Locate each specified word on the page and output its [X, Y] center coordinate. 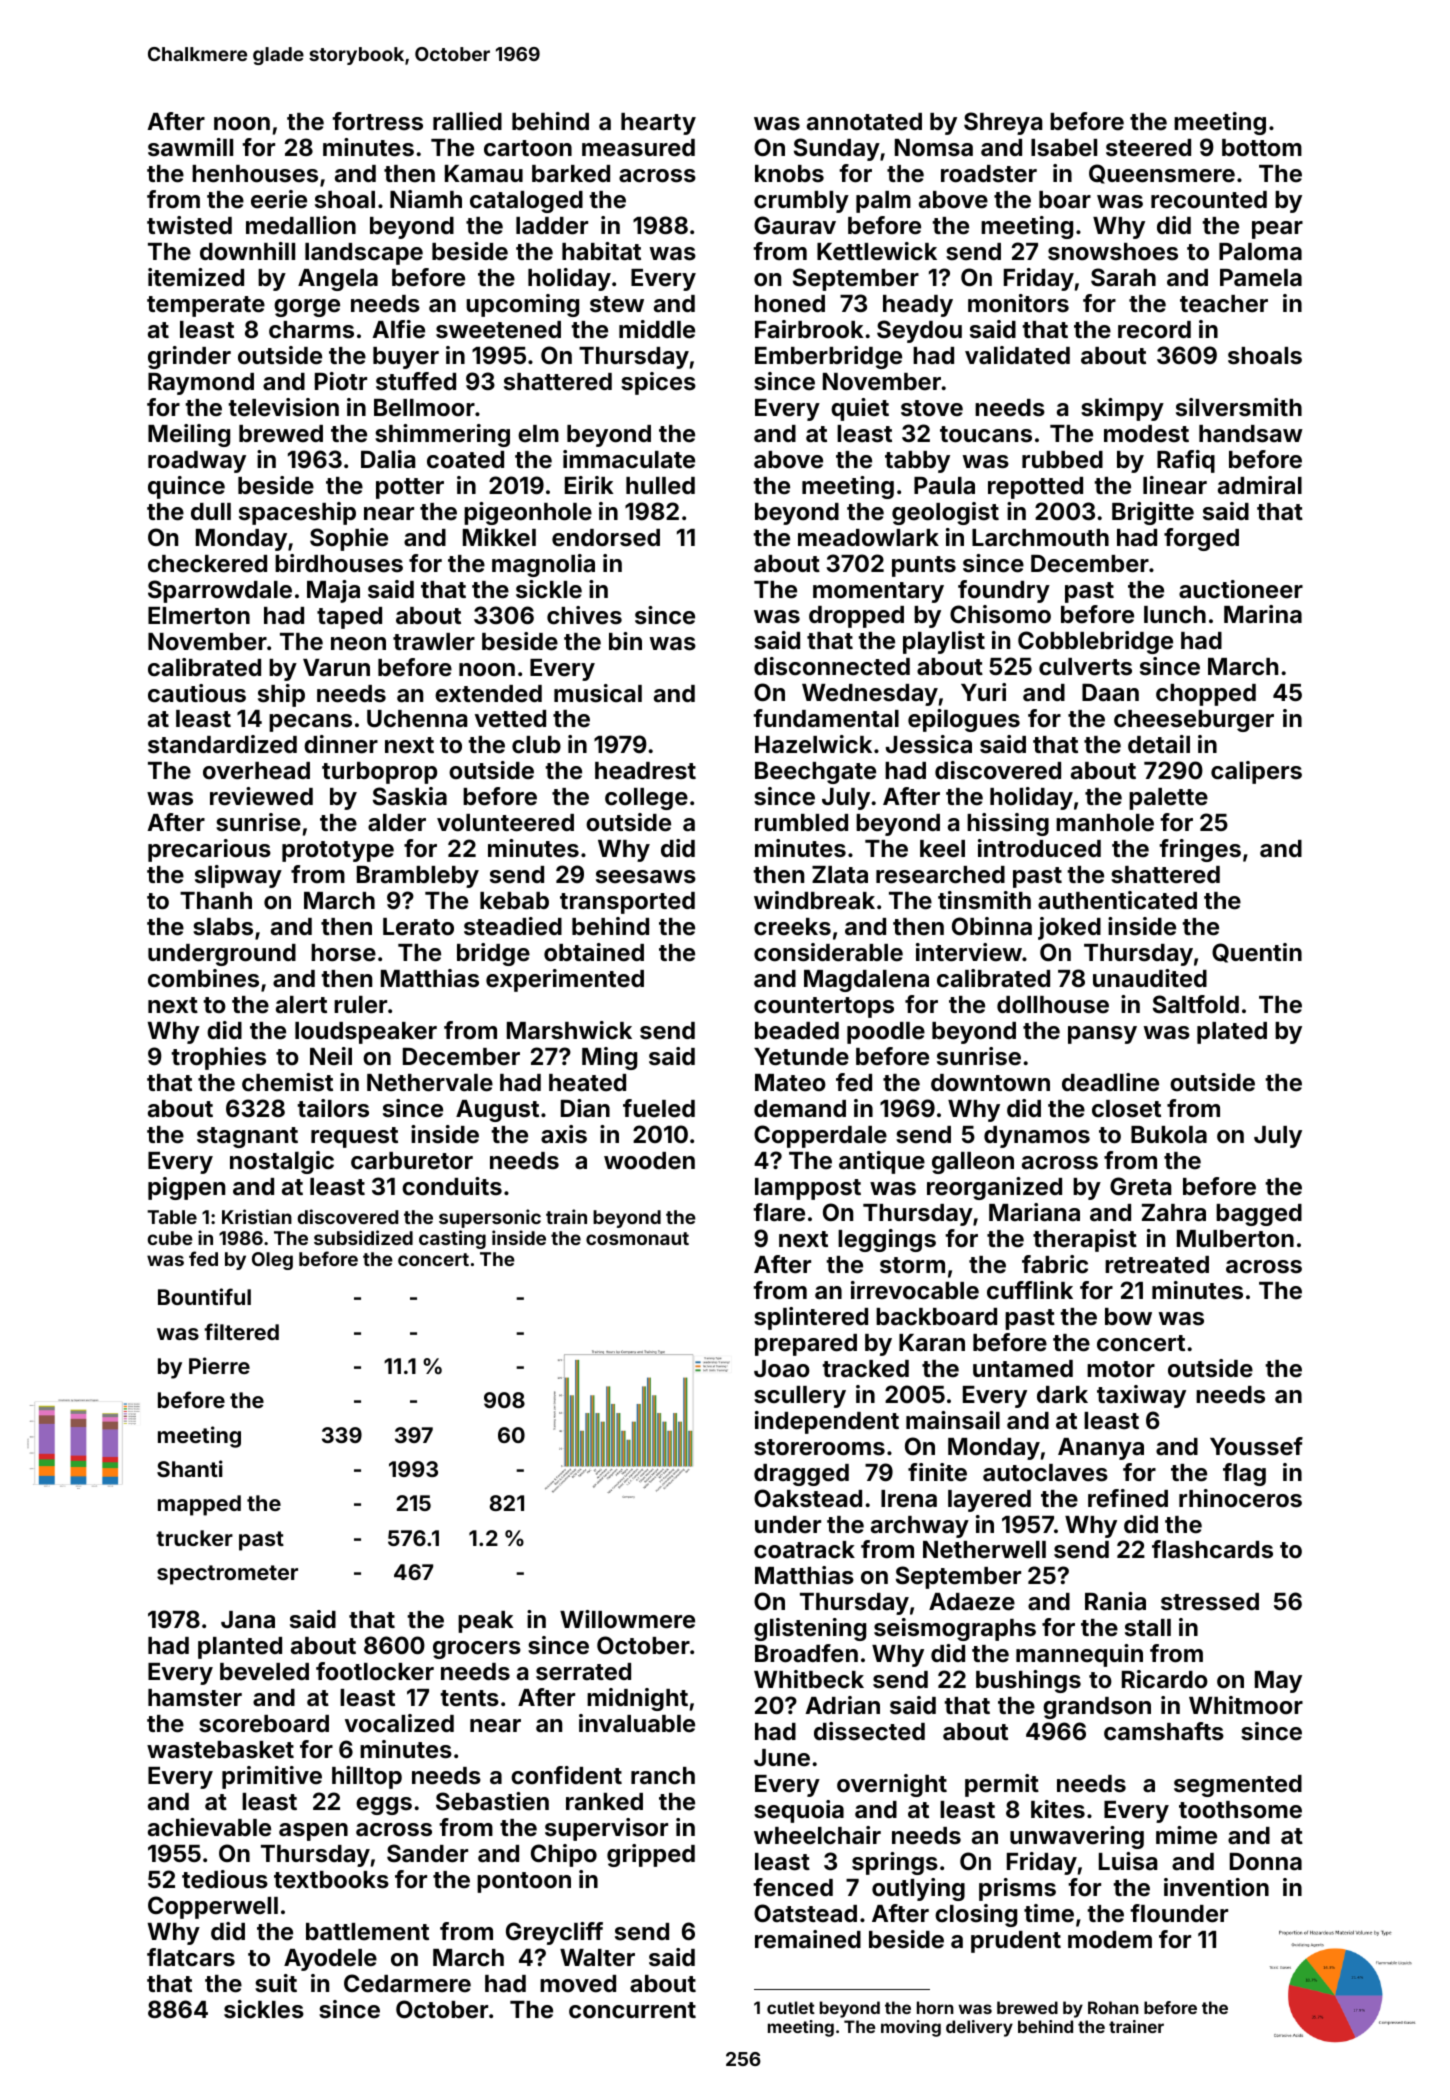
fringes [1200, 850]
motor [1121, 1369]
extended [488, 694]
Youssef [1256, 1446]
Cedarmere [407, 1983]
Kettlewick [877, 251]
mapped [199, 1505]
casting [452, 1239]
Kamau [484, 174]
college [646, 799]
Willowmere [627, 1619]
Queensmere [1162, 174]
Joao [782, 1369]
